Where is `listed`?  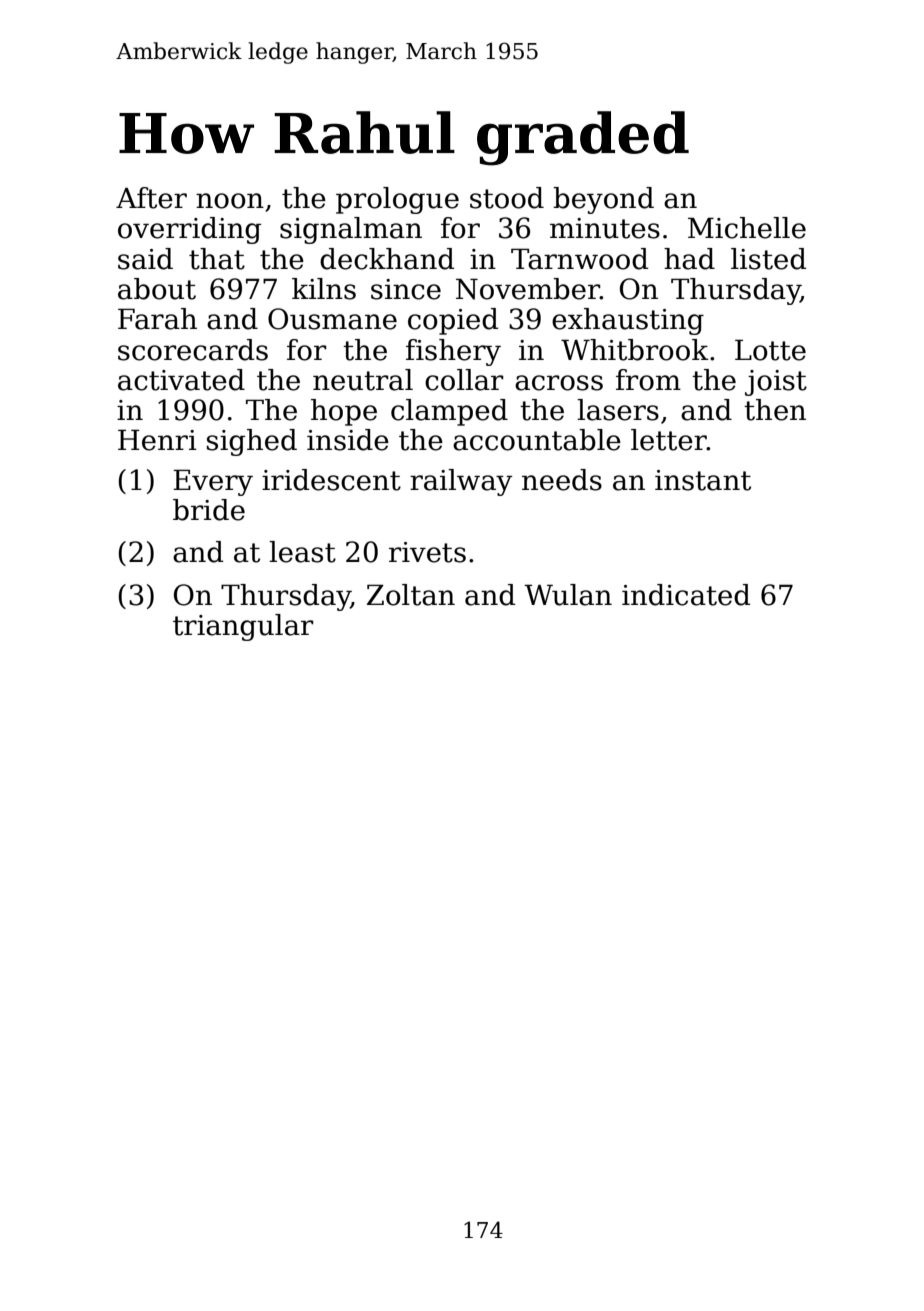 listed is located at coordinates (768, 259).
